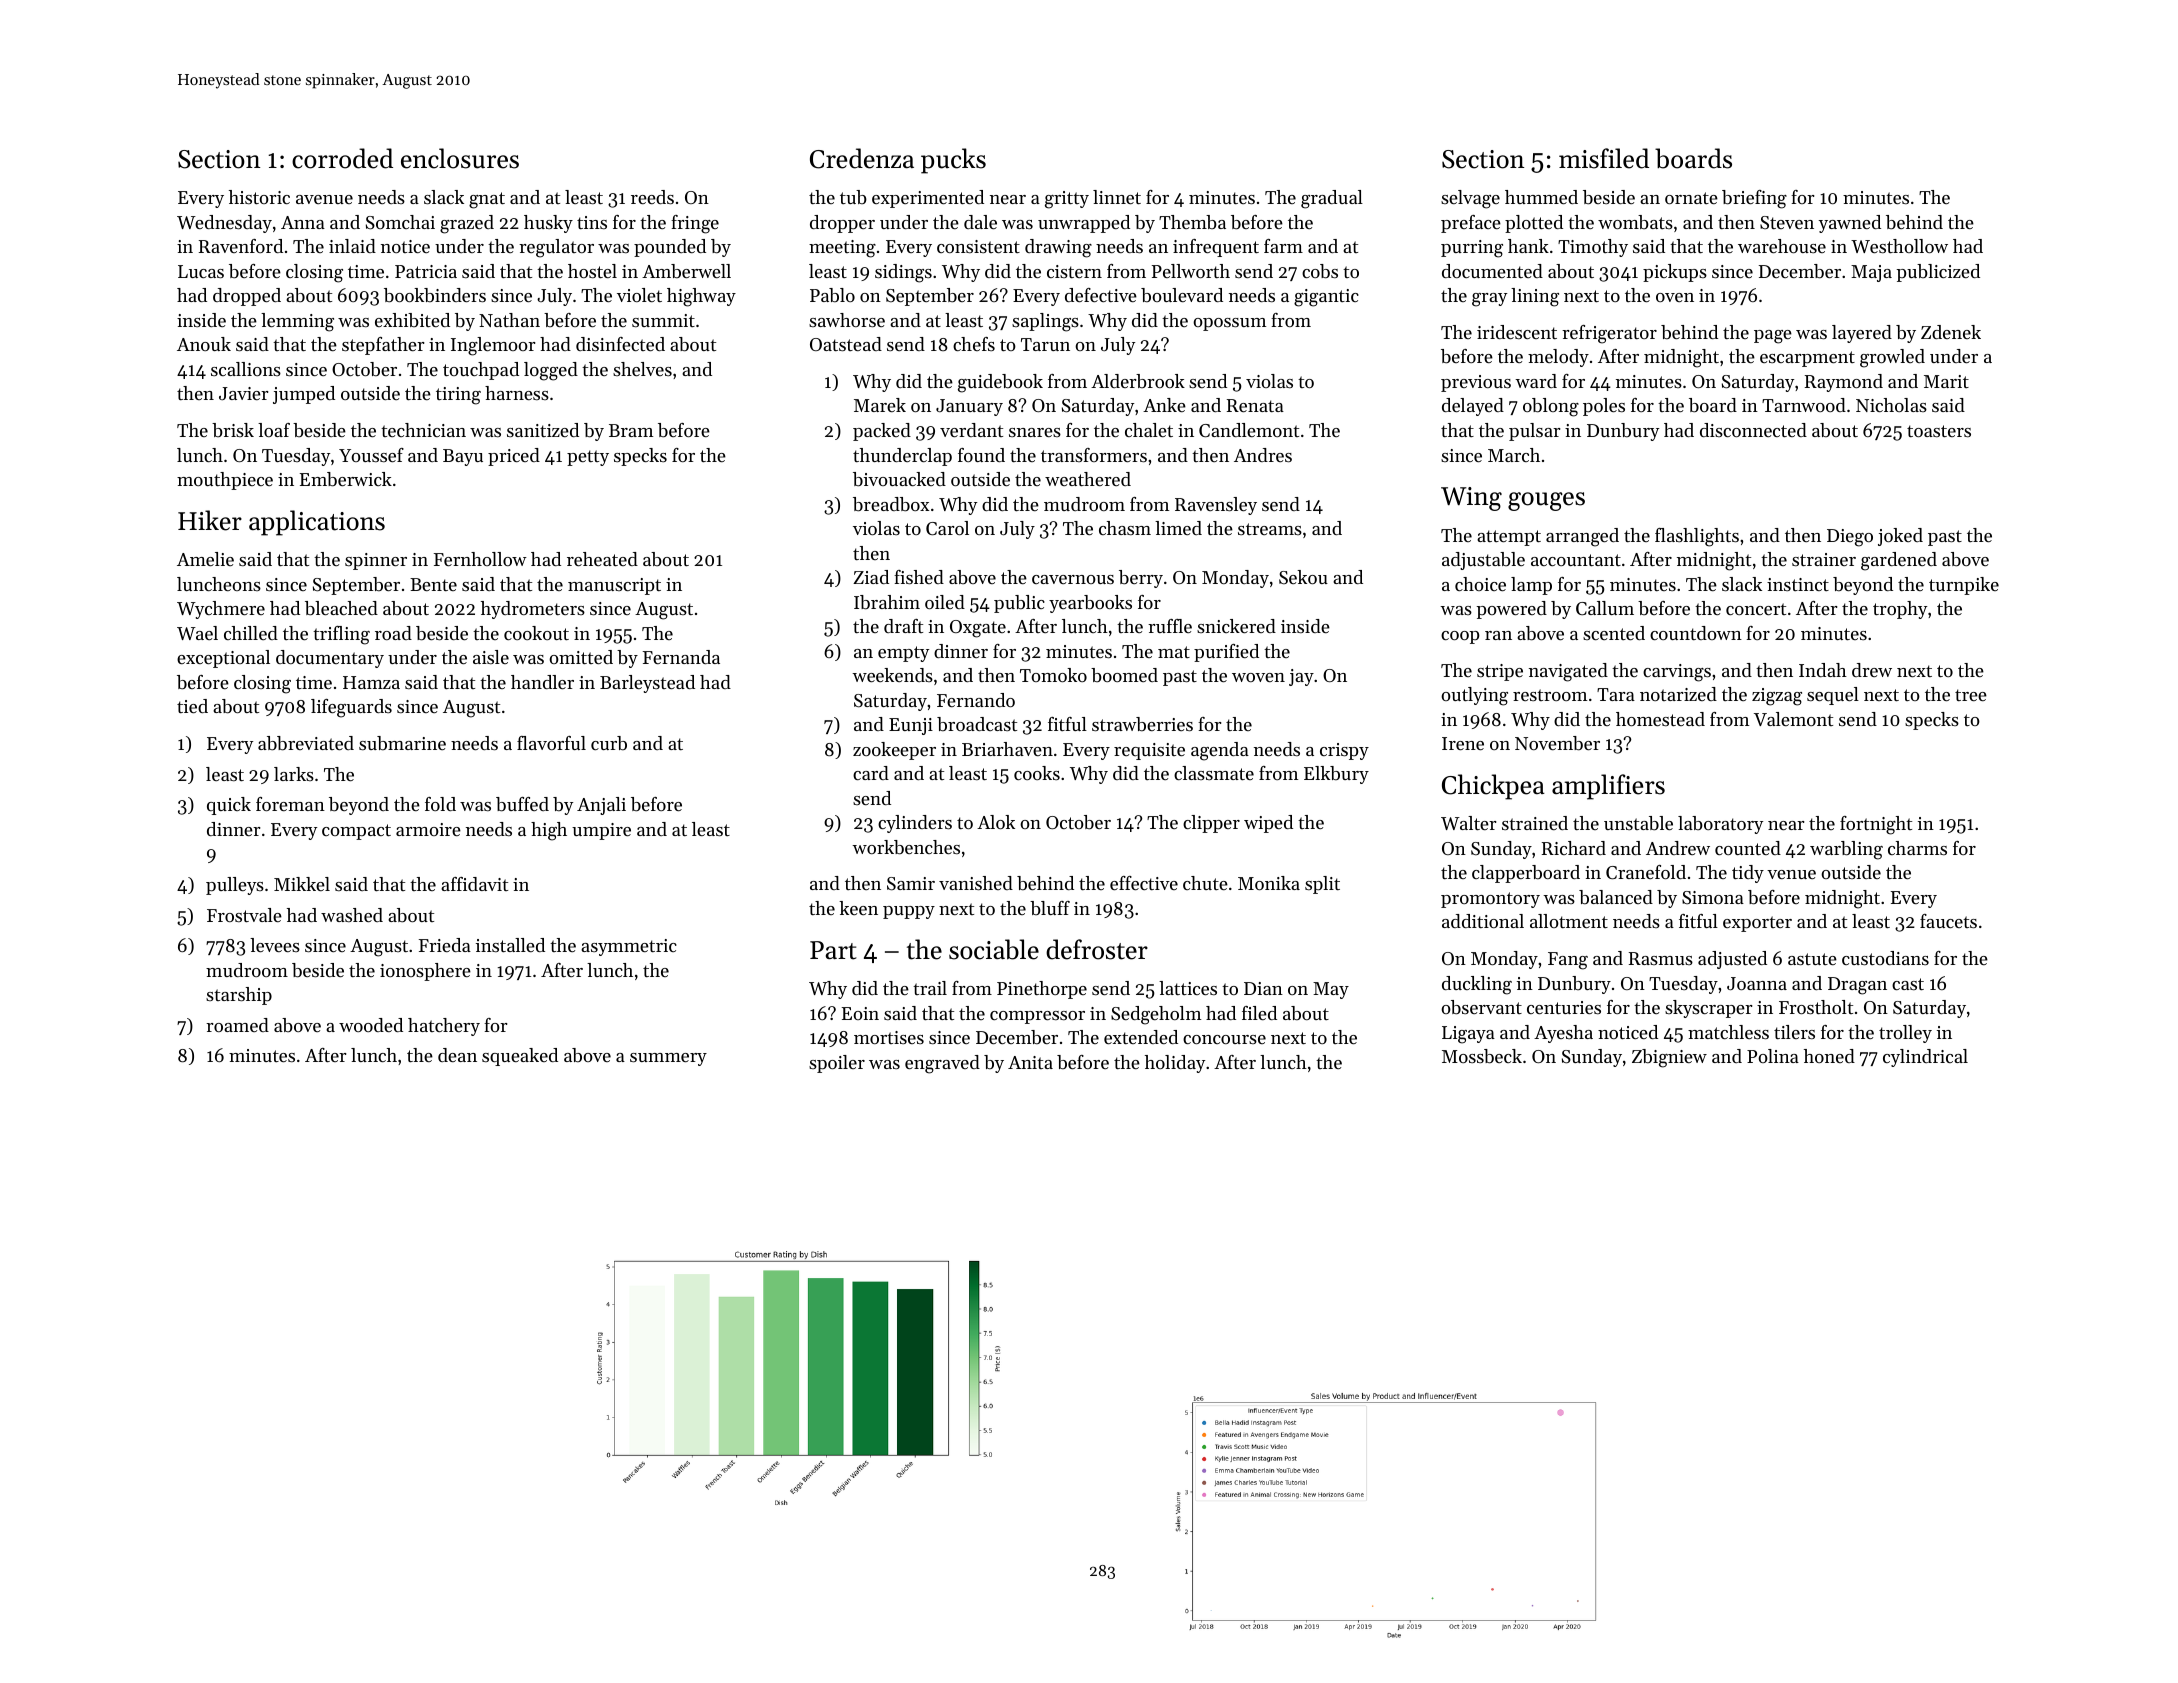 This screenshot has height=1683, width=2178. What do you see at coordinates (412, 320) in the screenshot?
I see `exhibited` at bounding box center [412, 320].
